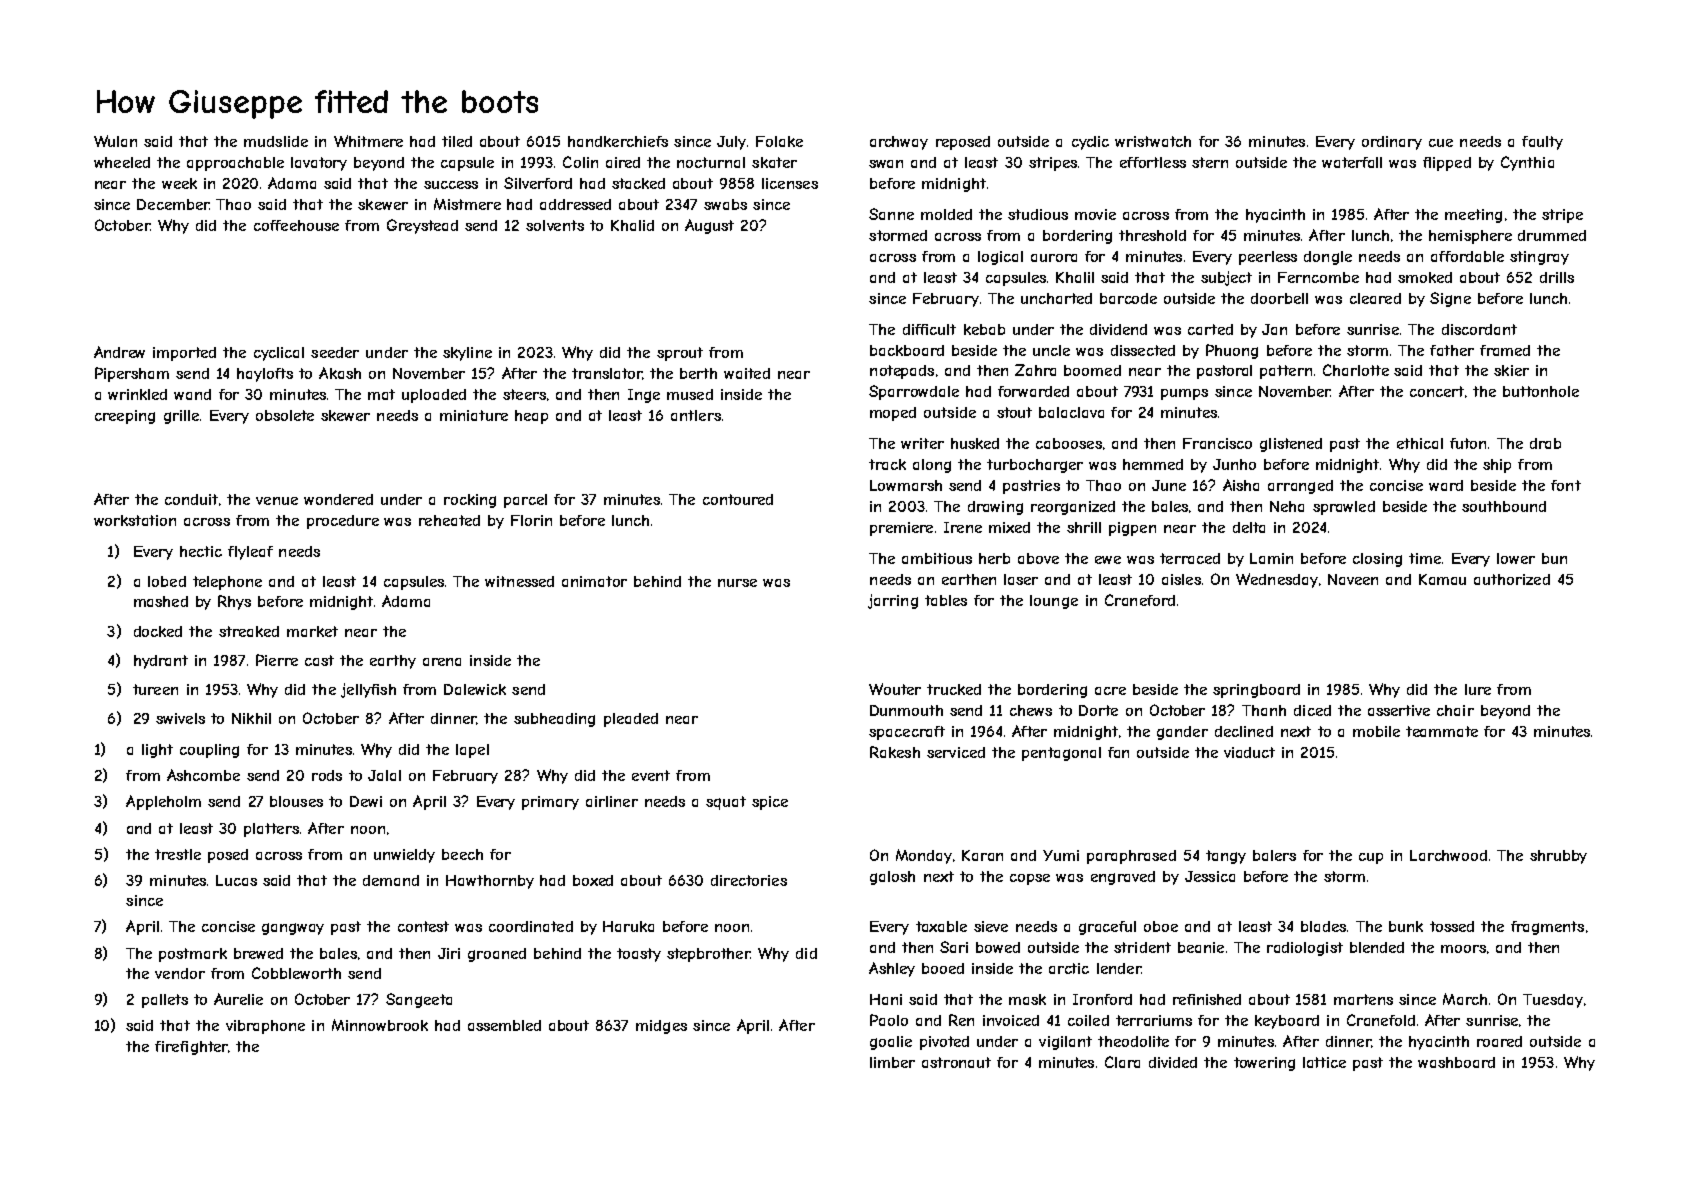  I want to click on pleaded, so click(631, 720).
